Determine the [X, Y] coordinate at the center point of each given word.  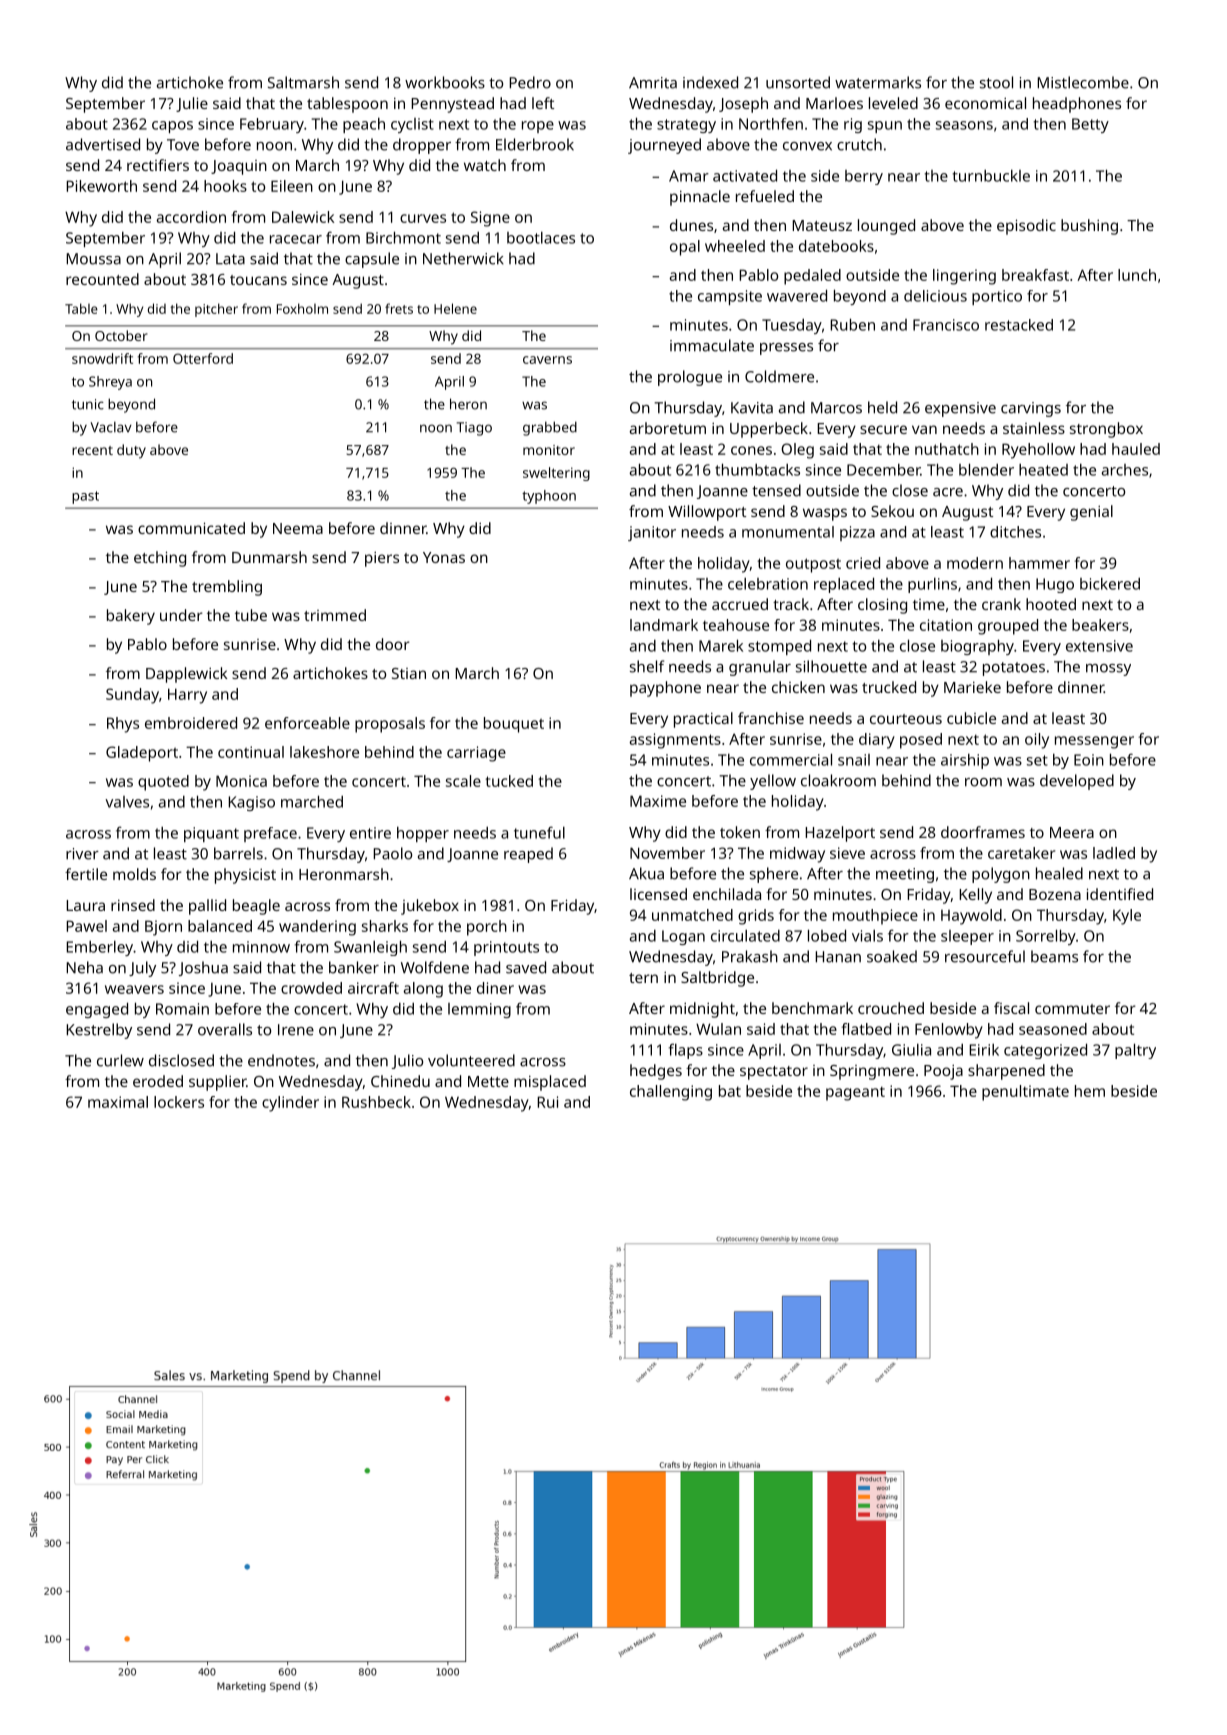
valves [127, 802]
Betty [1090, 125]
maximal [118, 1102]
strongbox [1106, 430]
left [543, 103]
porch [487, 928]
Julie [192, 104]
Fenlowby [949, 1031]
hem [1090, 1091]
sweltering [556, 474]
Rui [547, 1102]
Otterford [203, 358]
